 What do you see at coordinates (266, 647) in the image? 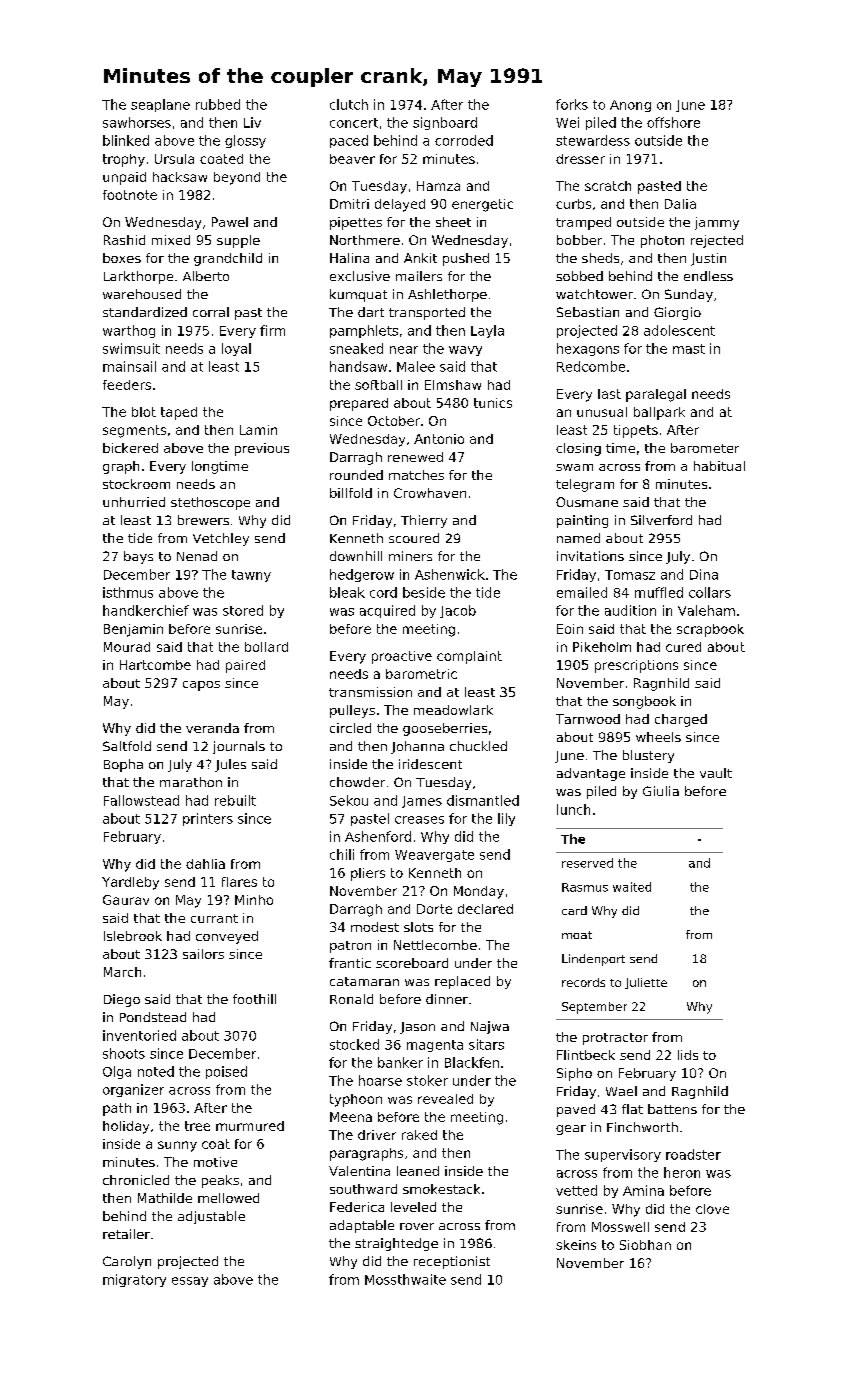
I see `bollard` at bounding box center [266, 647].
